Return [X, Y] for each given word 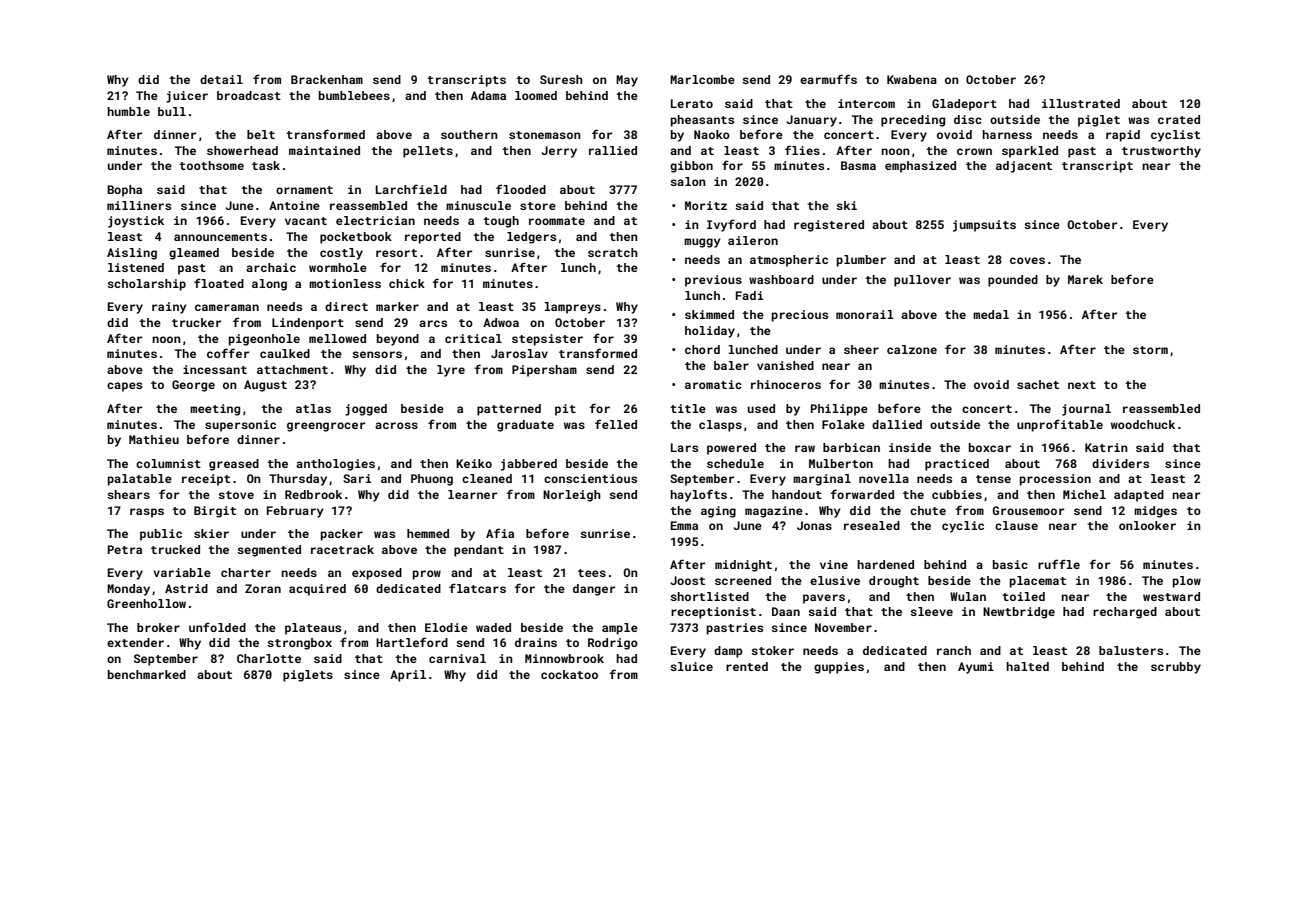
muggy [702, 243]
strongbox [299, 644]
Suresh [561, 79]
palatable [140, 480]
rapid [1123, 136]
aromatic [713, 384]
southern [469, 134]
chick [407, 283]
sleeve [931, 611]
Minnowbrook [564, 658]
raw [805, 448]
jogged [366, 410]
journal [1086, 410]
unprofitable [1060, 425]
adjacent [1024, 167]
